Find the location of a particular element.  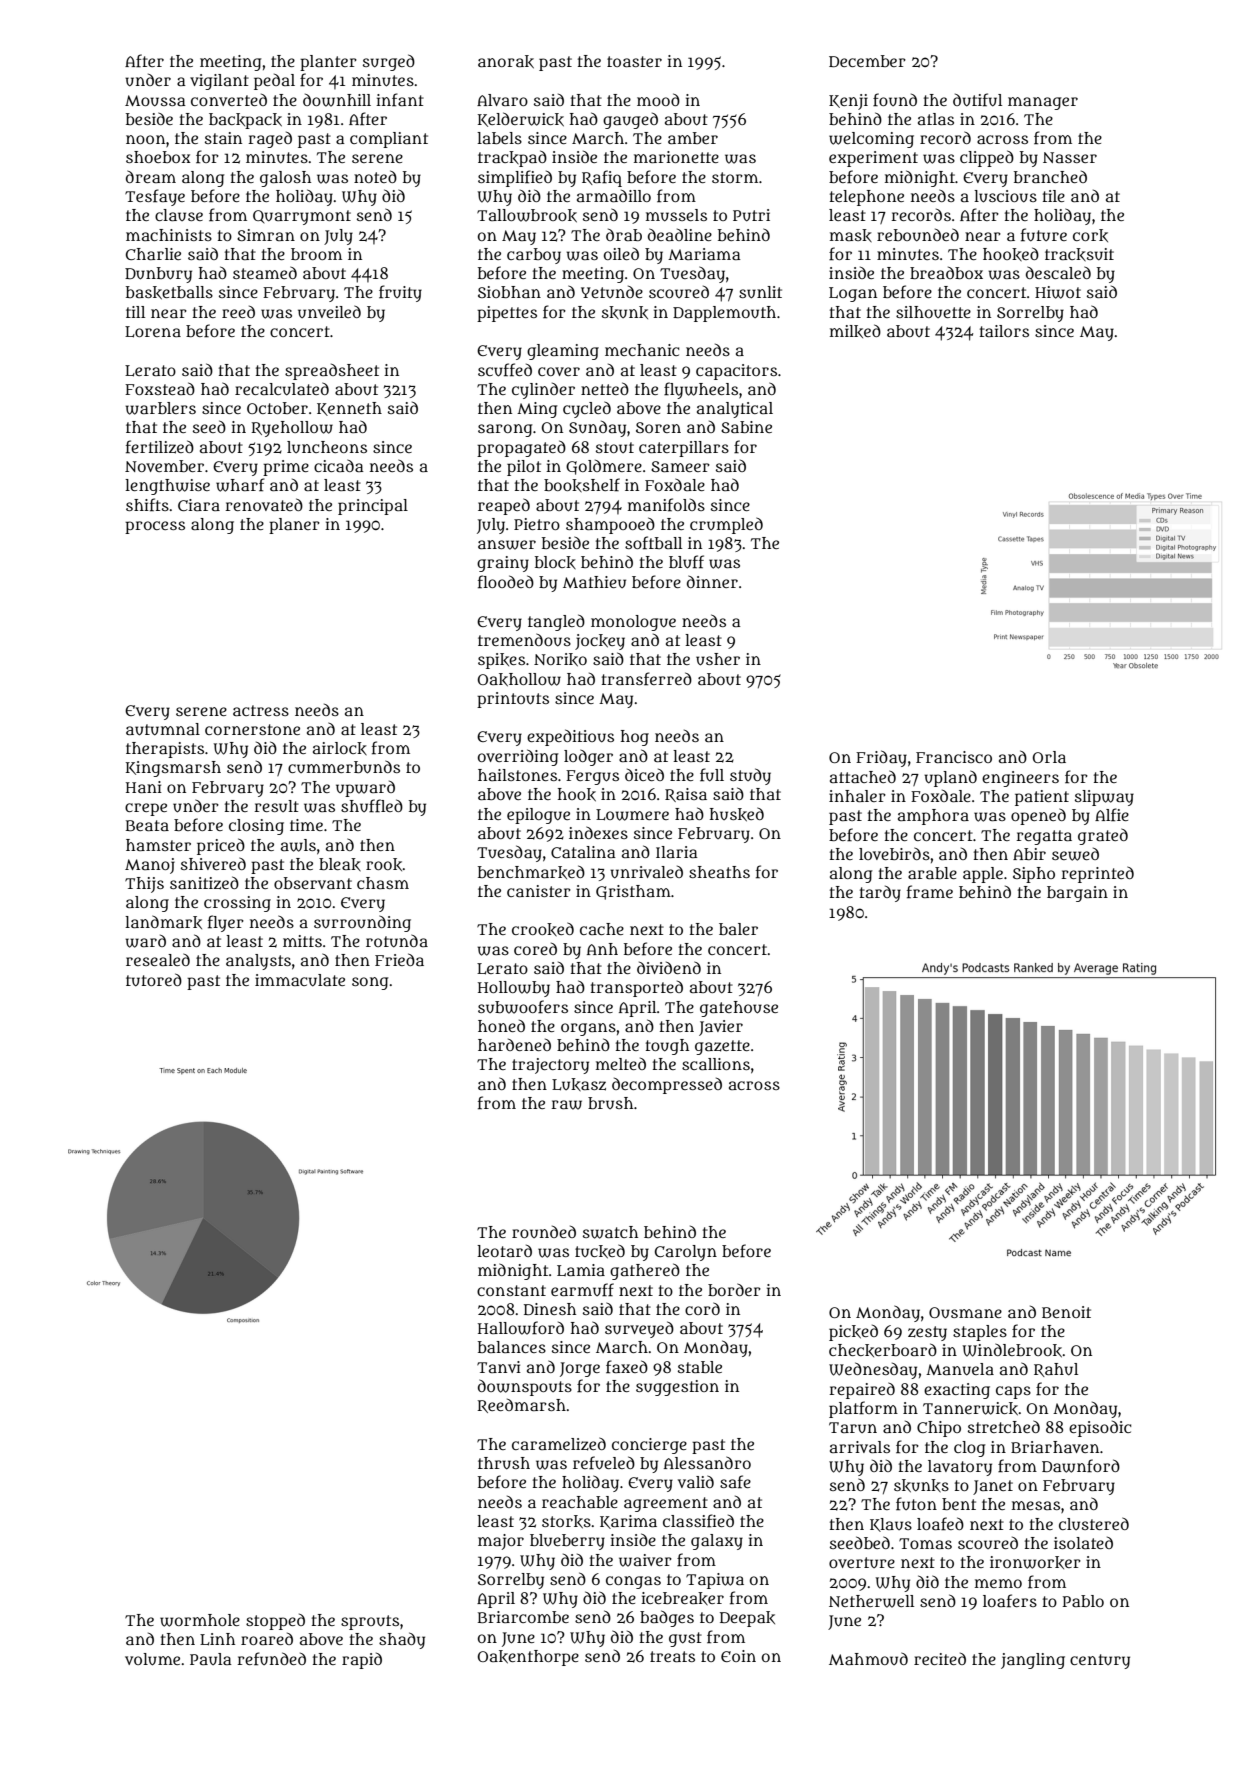

dutiful is located at coordinates (977, 100).
